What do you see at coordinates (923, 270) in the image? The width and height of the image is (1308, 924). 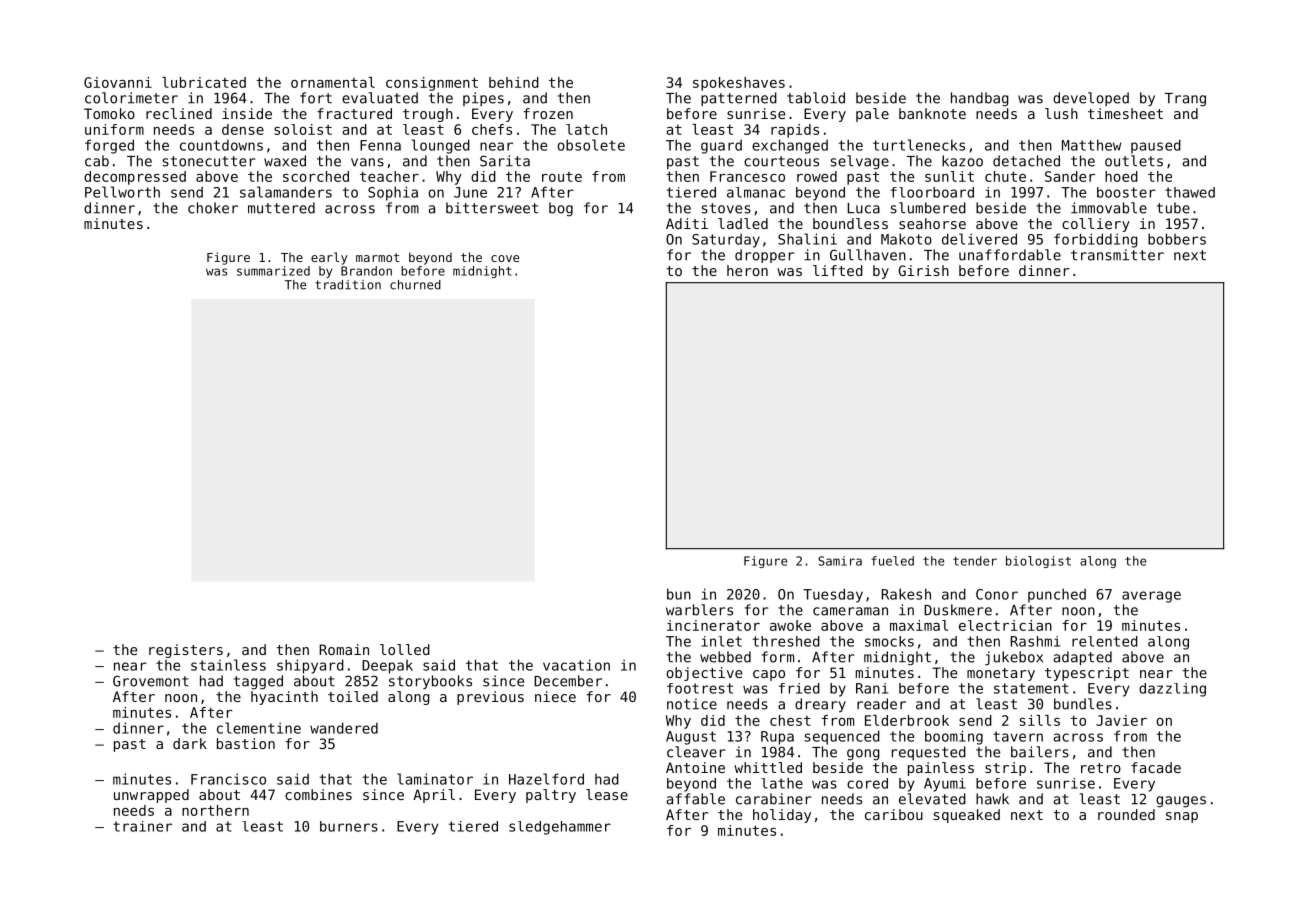 I see `Girish` at bounding box center [923, 270].
